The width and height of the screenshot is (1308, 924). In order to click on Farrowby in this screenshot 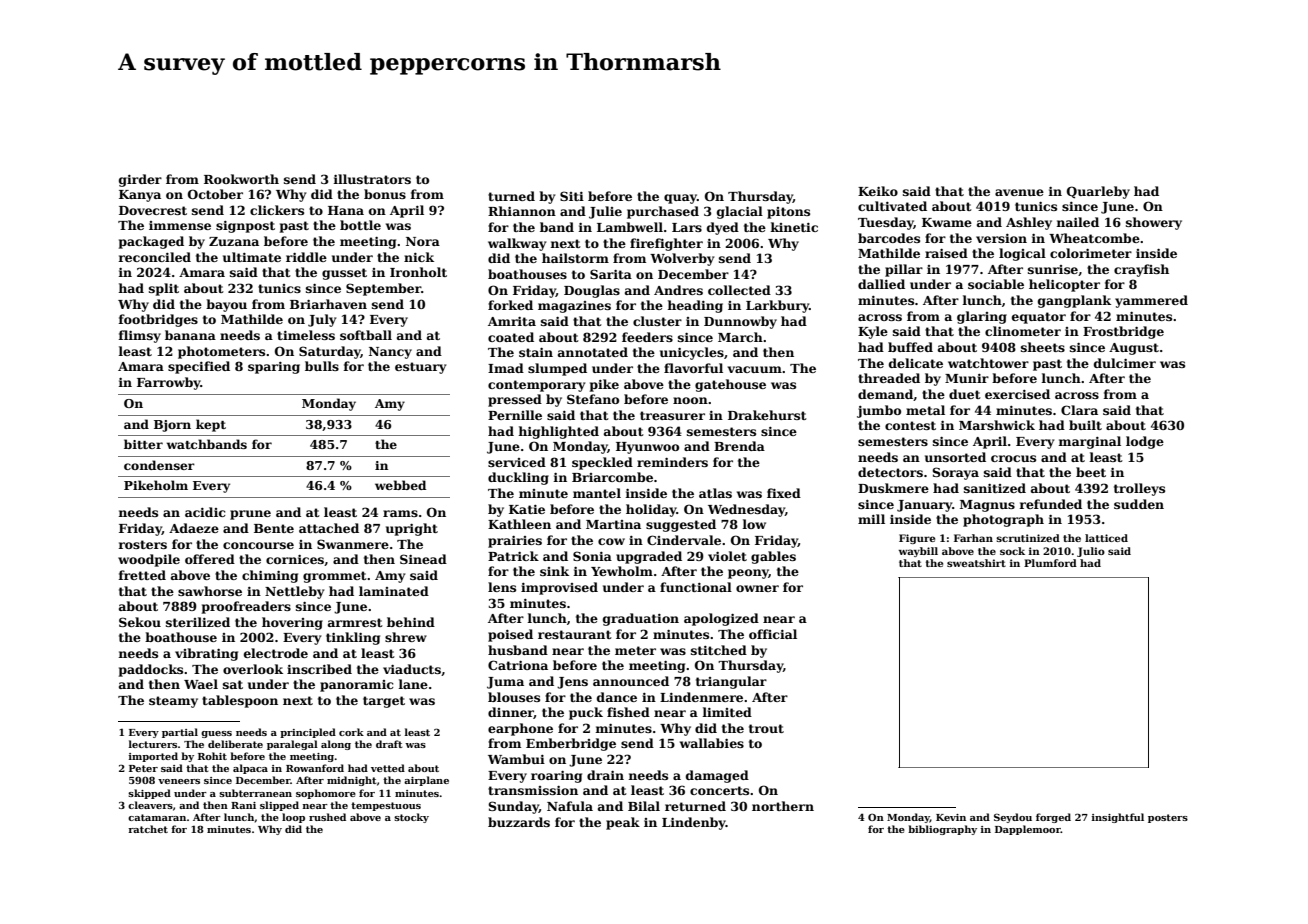, I will do `click(169, 383)`.
